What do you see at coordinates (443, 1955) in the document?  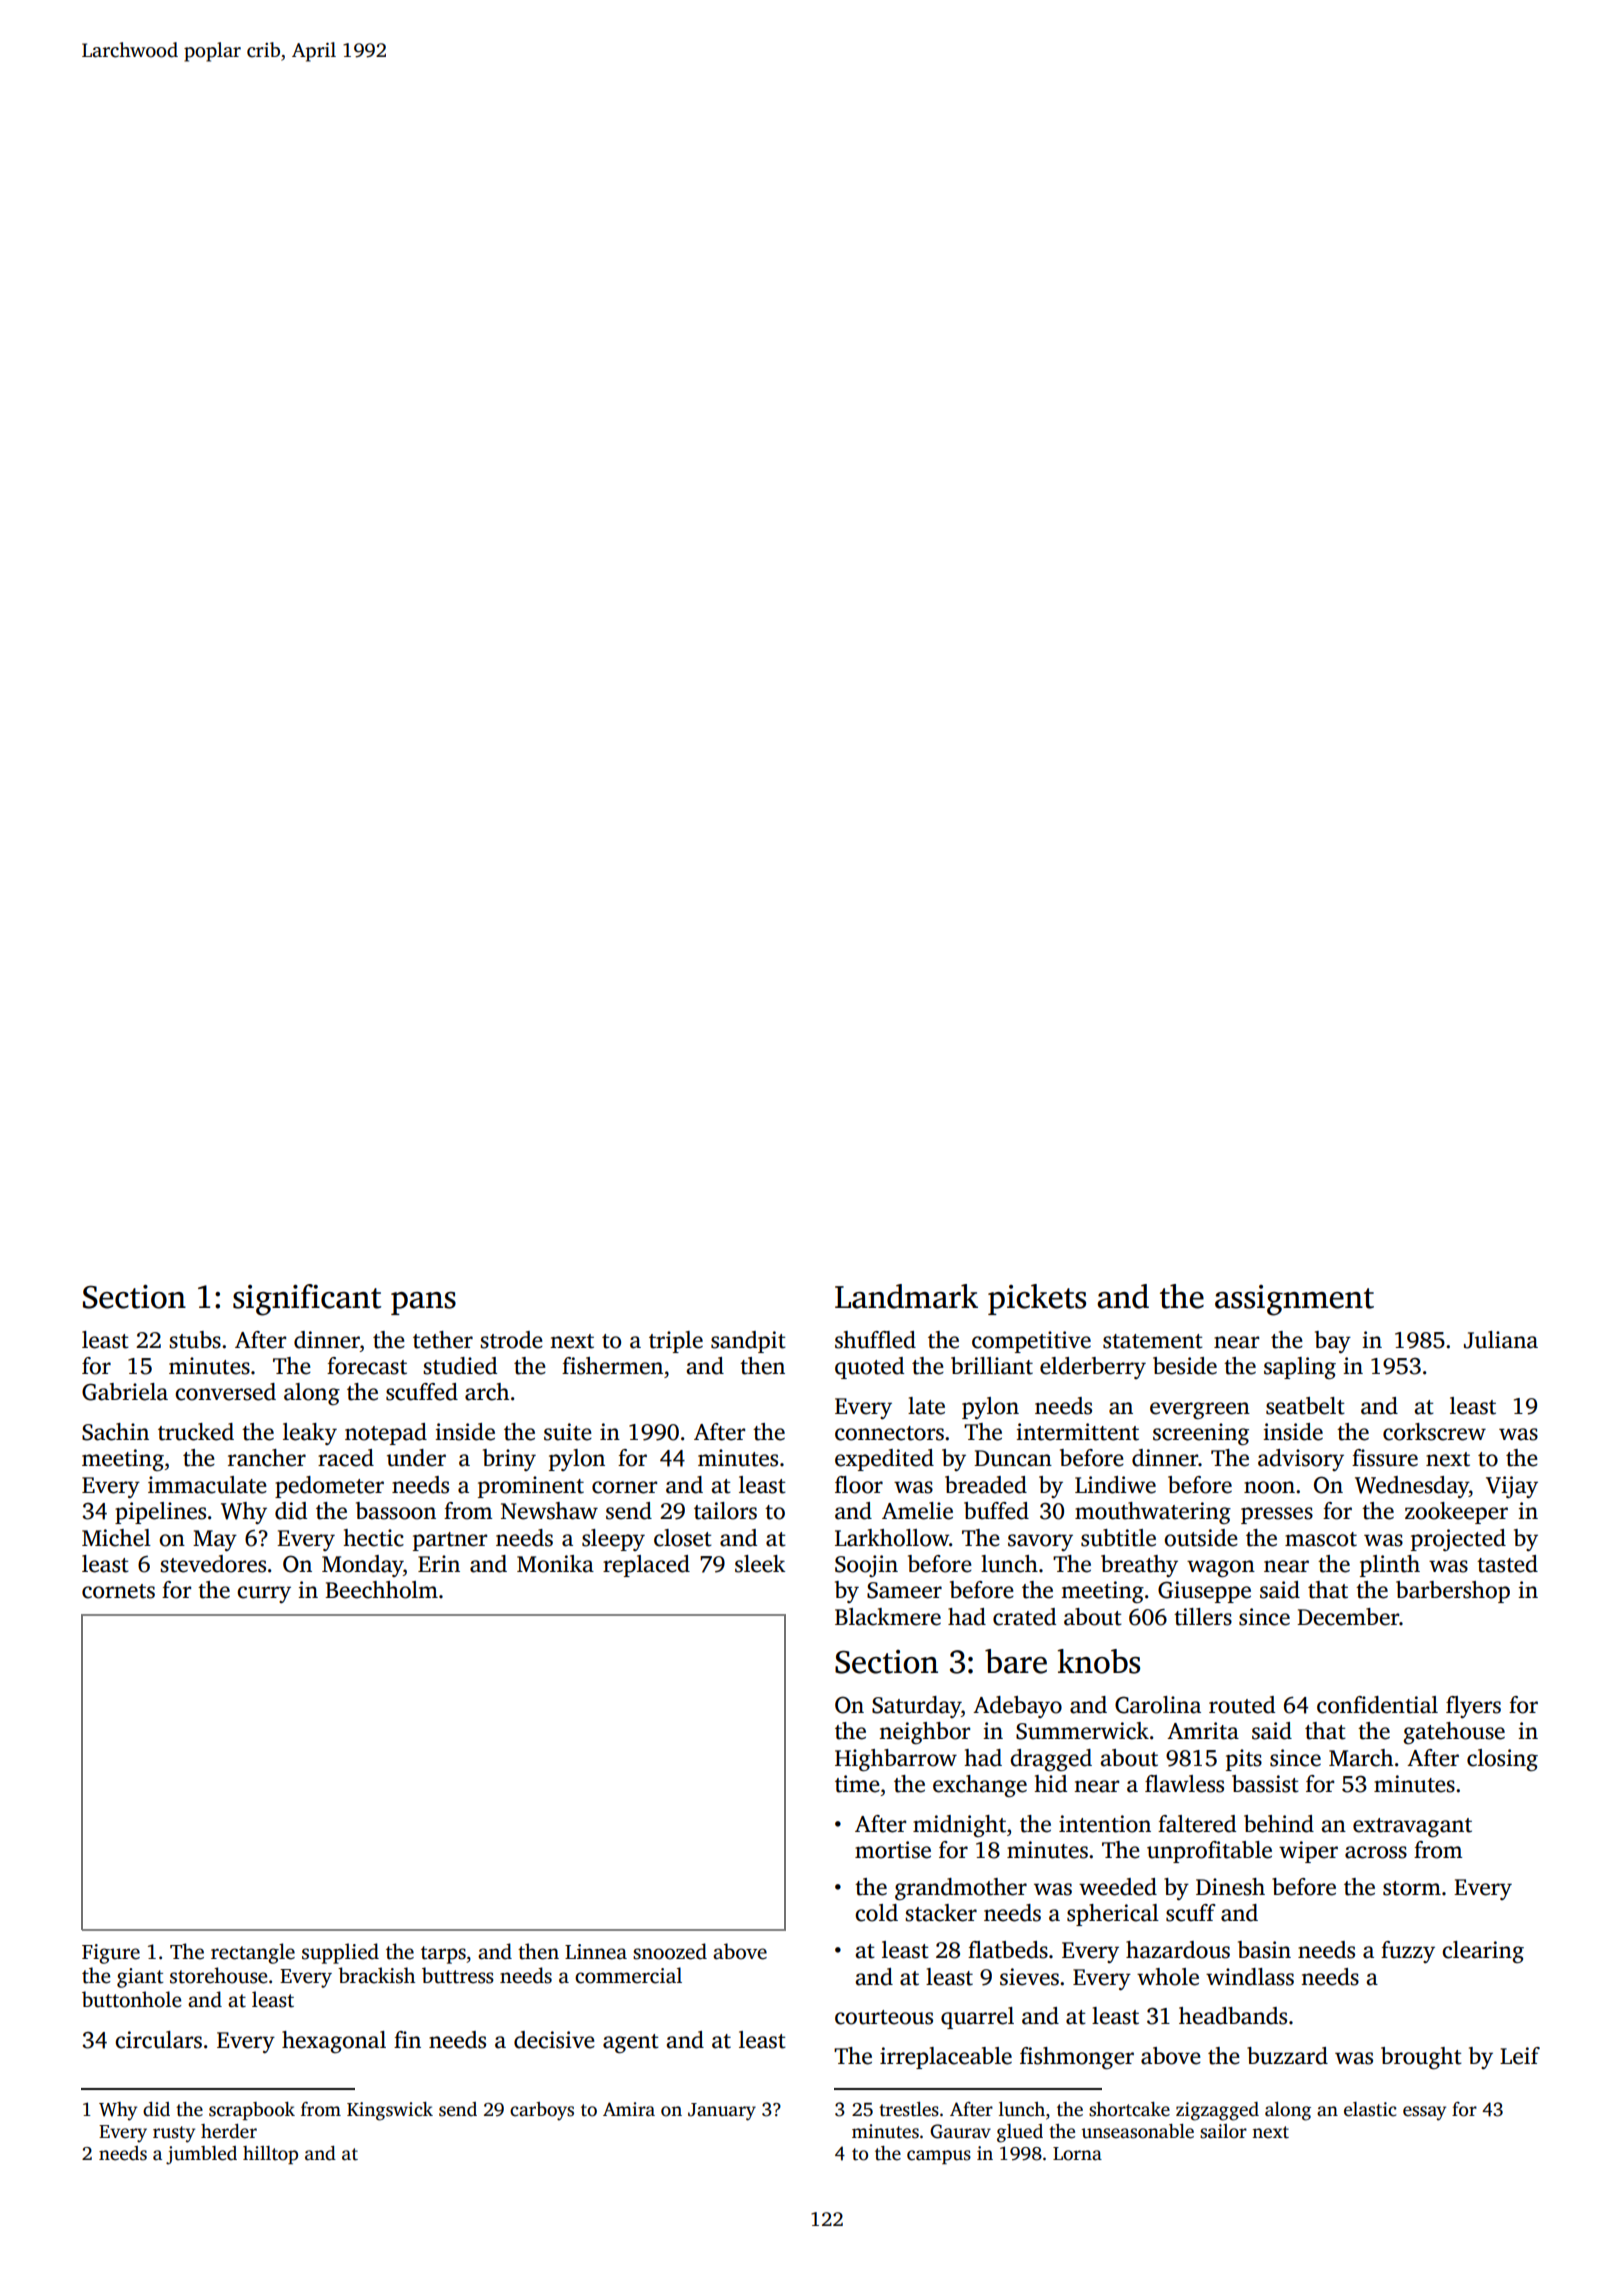 I see `tarps` at bounding box center [443, 1955].
